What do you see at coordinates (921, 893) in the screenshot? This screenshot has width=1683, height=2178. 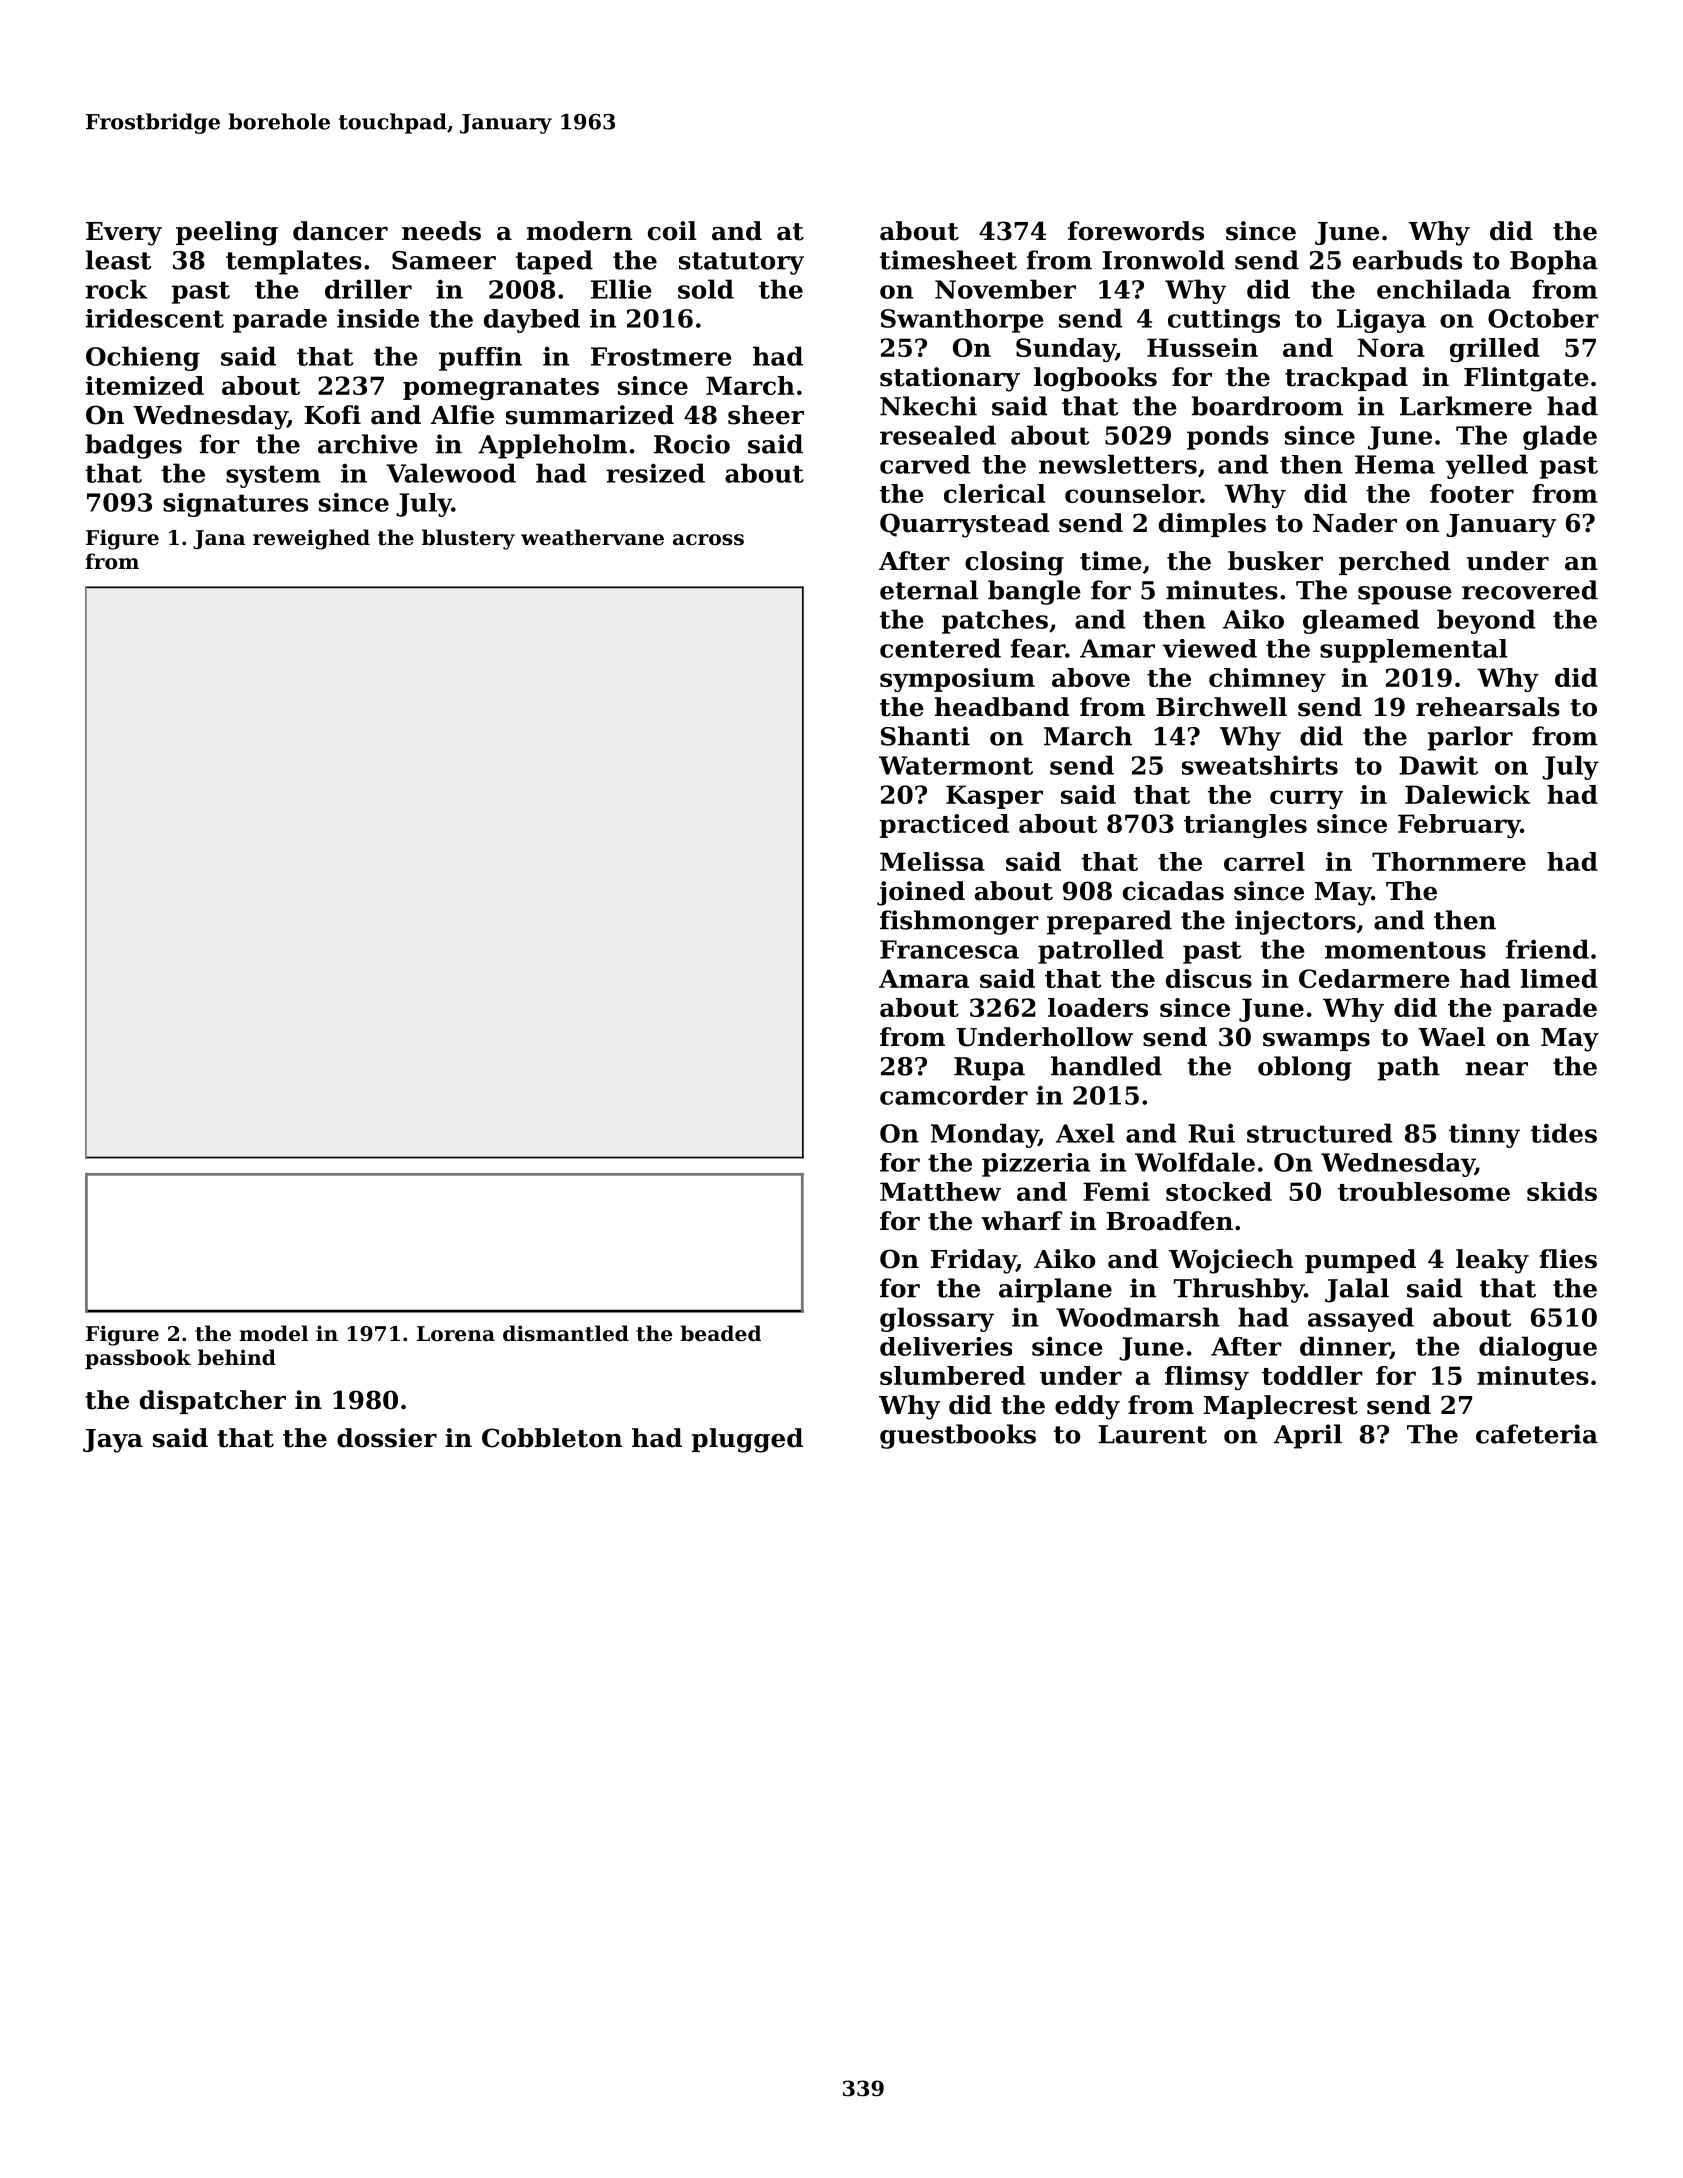 I see `joined` at bounding box center [921, 893].
